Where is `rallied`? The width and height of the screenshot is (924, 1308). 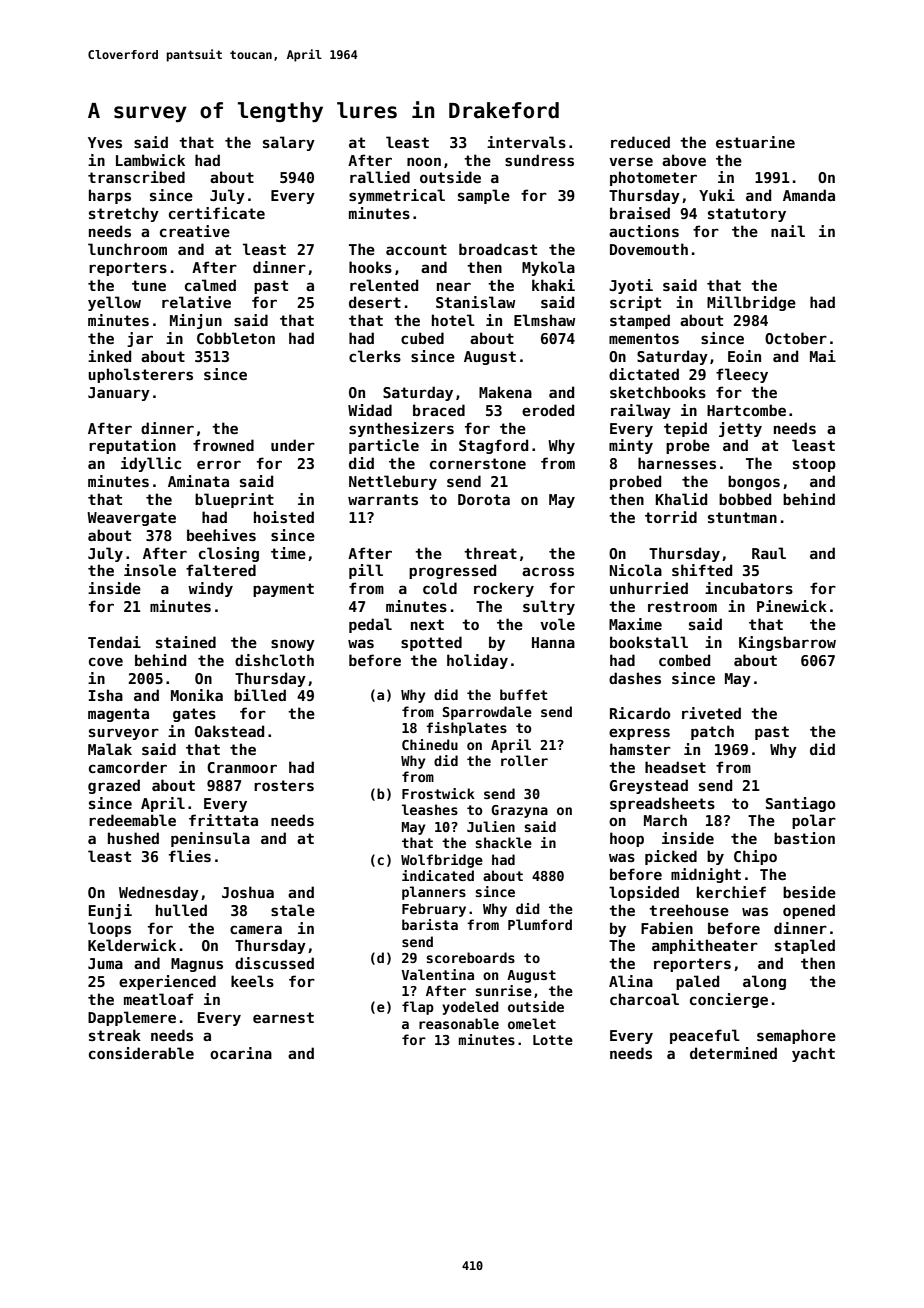
rallied is located at coordinates (380, 177).
